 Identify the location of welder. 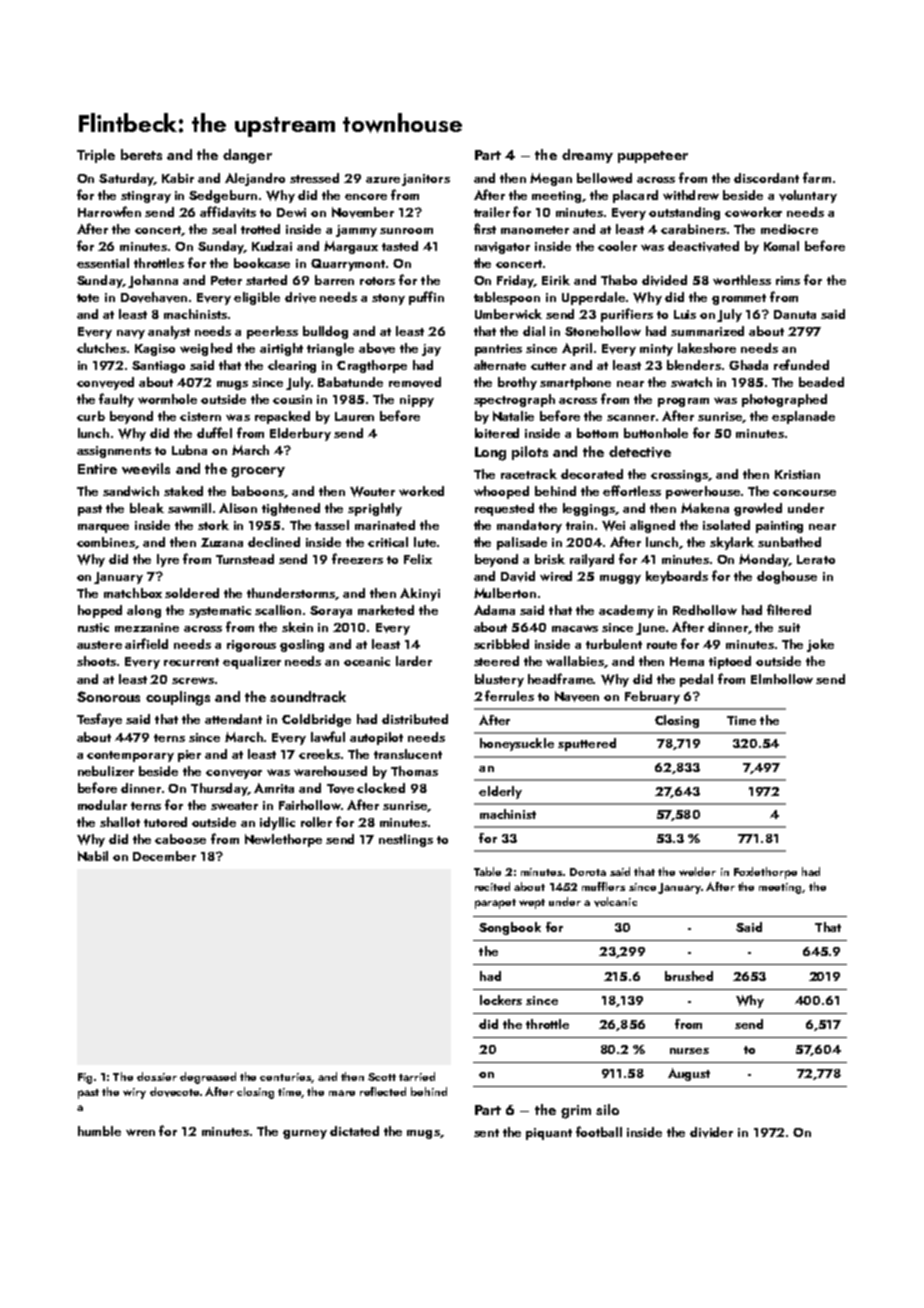
(697, 871).
